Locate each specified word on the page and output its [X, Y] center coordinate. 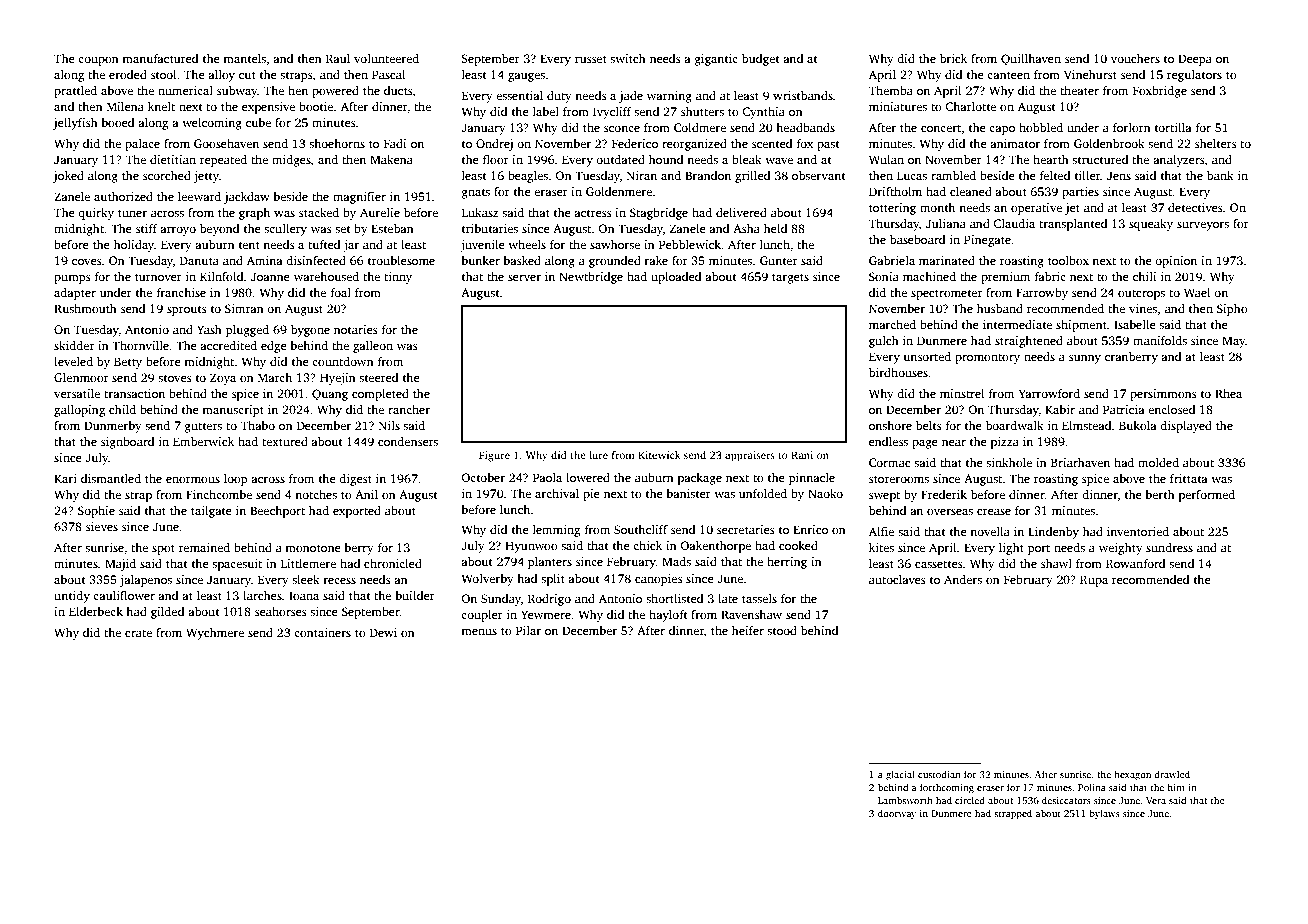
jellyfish [75, 124]
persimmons [1163, 395]
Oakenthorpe [715, 547]
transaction [134, 393]
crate [138, 633]
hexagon [1132, 775]
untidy [72, 597]
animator [1015, 143]
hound [666, 159]
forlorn [1132, 127]
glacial [900, 775]
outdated [620, 159]
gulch [884, 342]
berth [1160, 494]
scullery [285, 230]
